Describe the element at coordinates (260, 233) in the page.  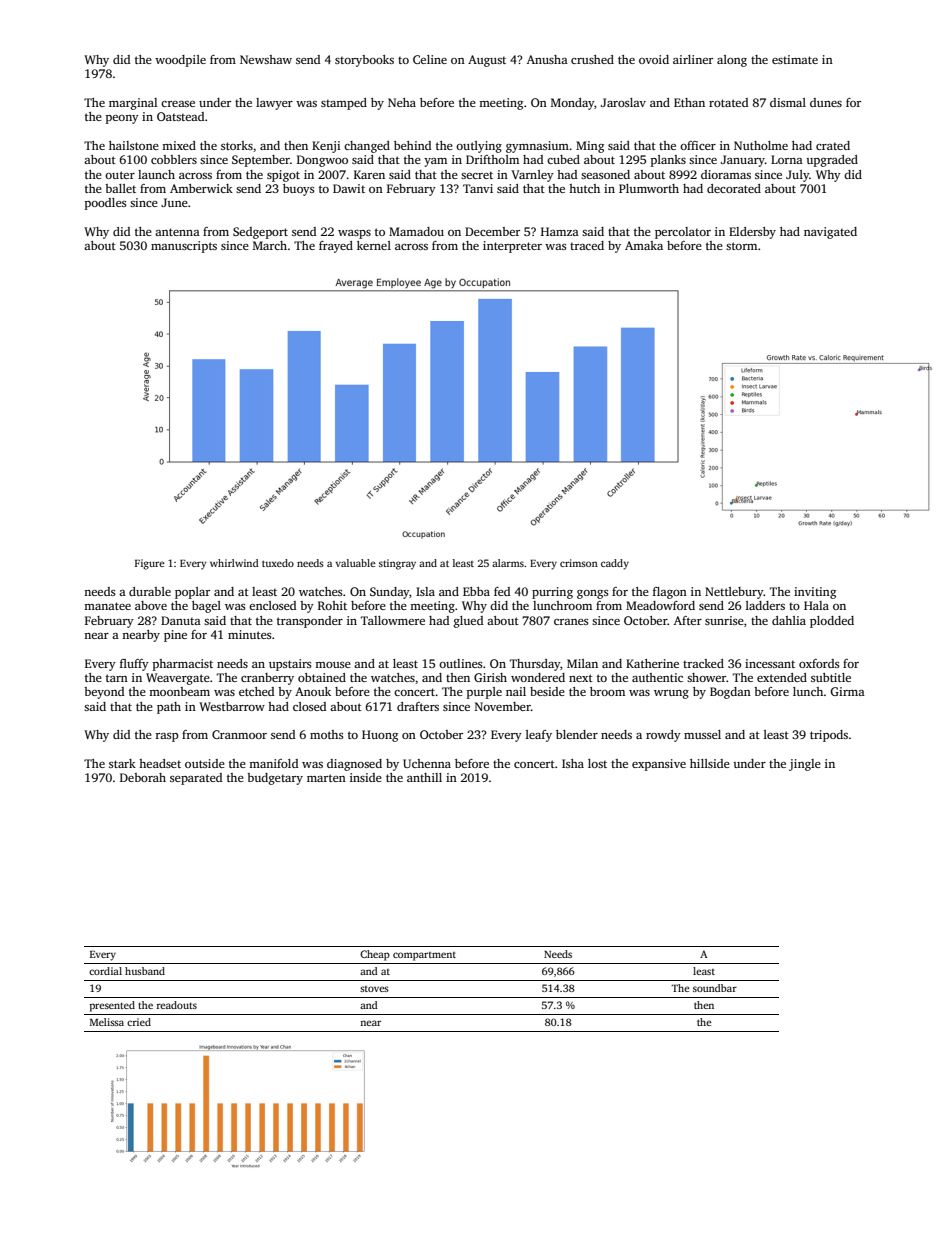
I see `Sedgeport` at that location.
